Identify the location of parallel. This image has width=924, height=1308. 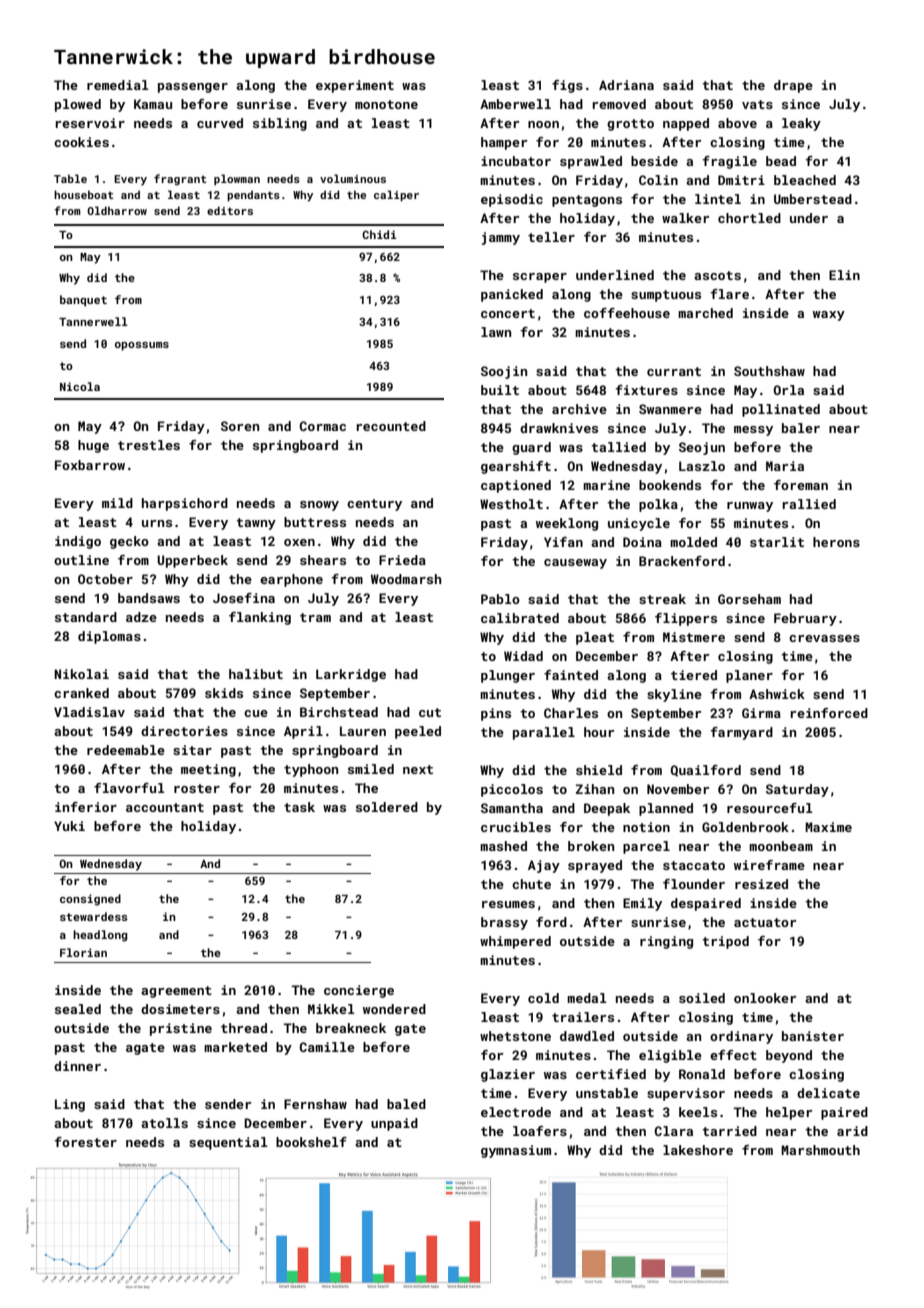
(544, 733).
